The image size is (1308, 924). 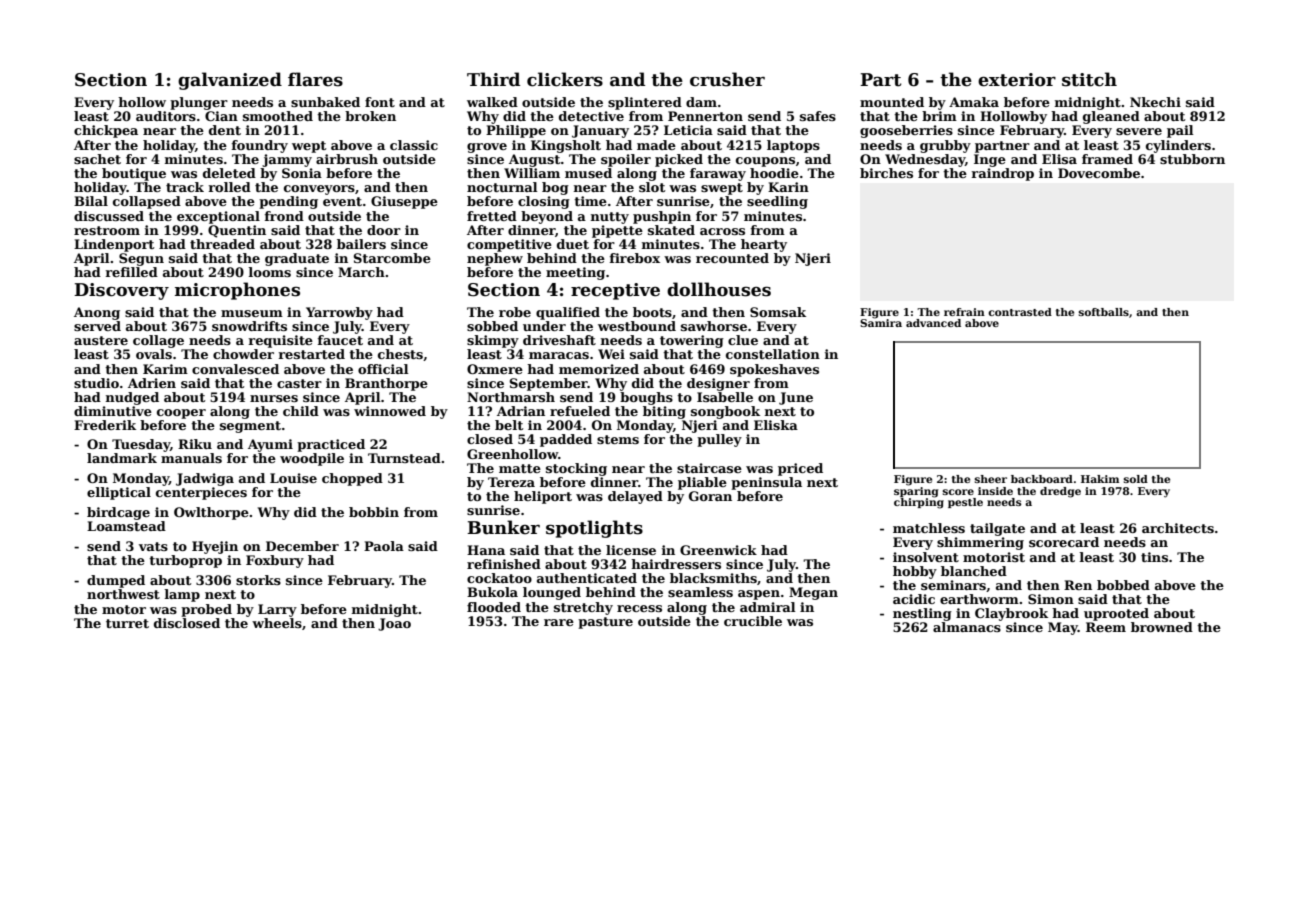 What do you see at coordinates (965, 503) in the screenshot?
I see `pestle` at bounding box center [965, 503].
